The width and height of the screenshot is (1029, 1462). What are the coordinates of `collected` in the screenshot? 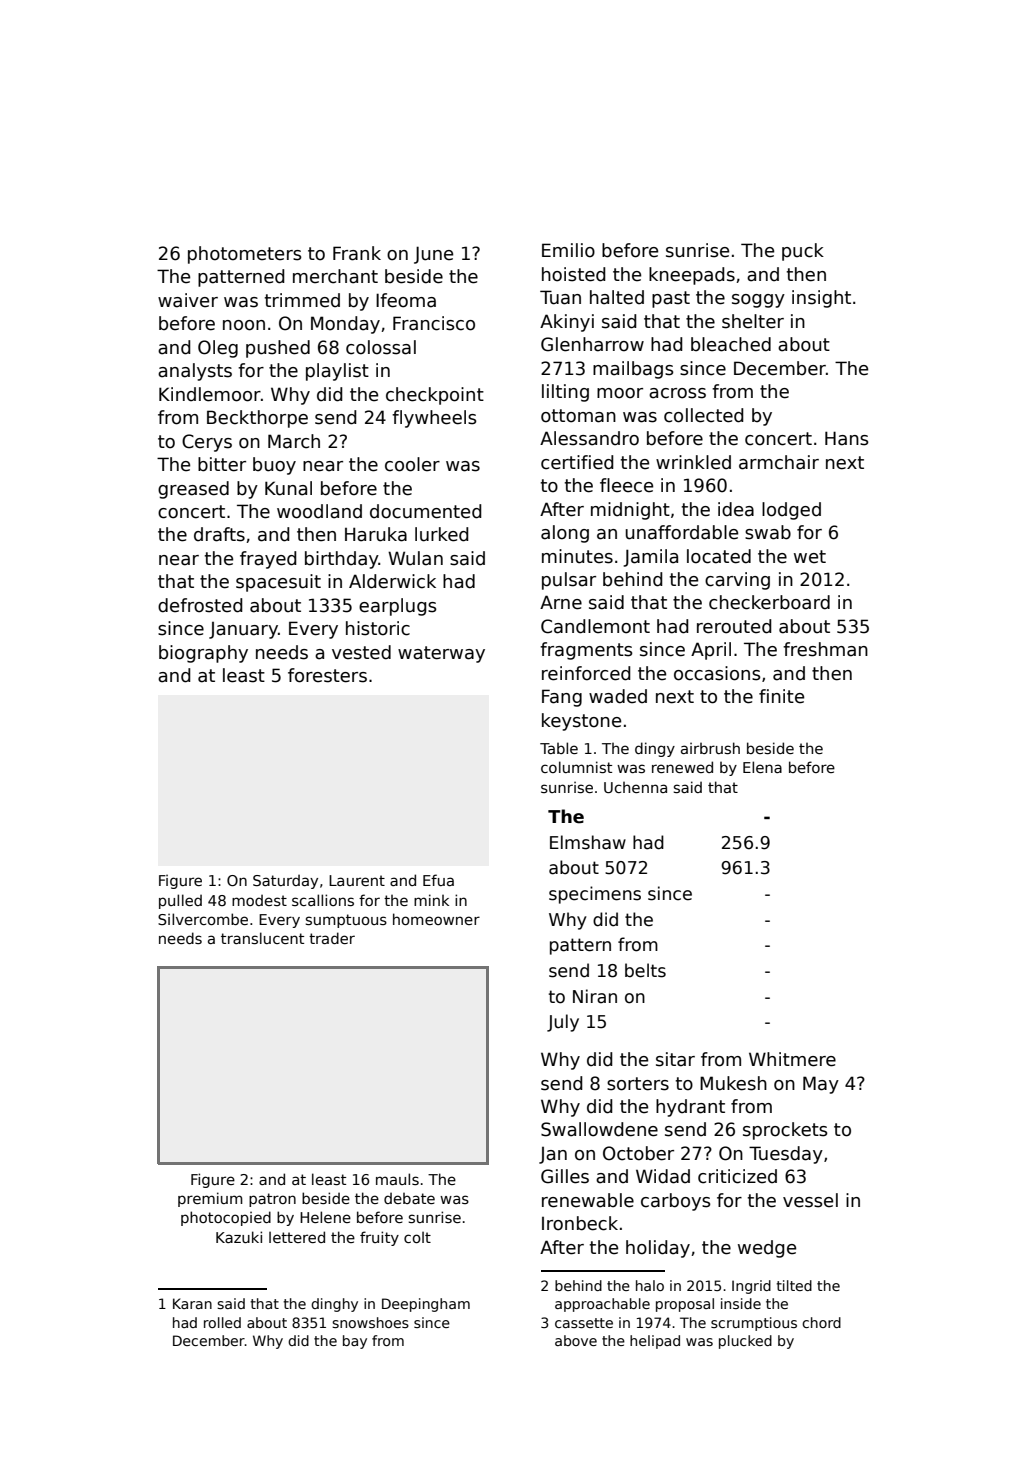 It's located at (703, 415).
